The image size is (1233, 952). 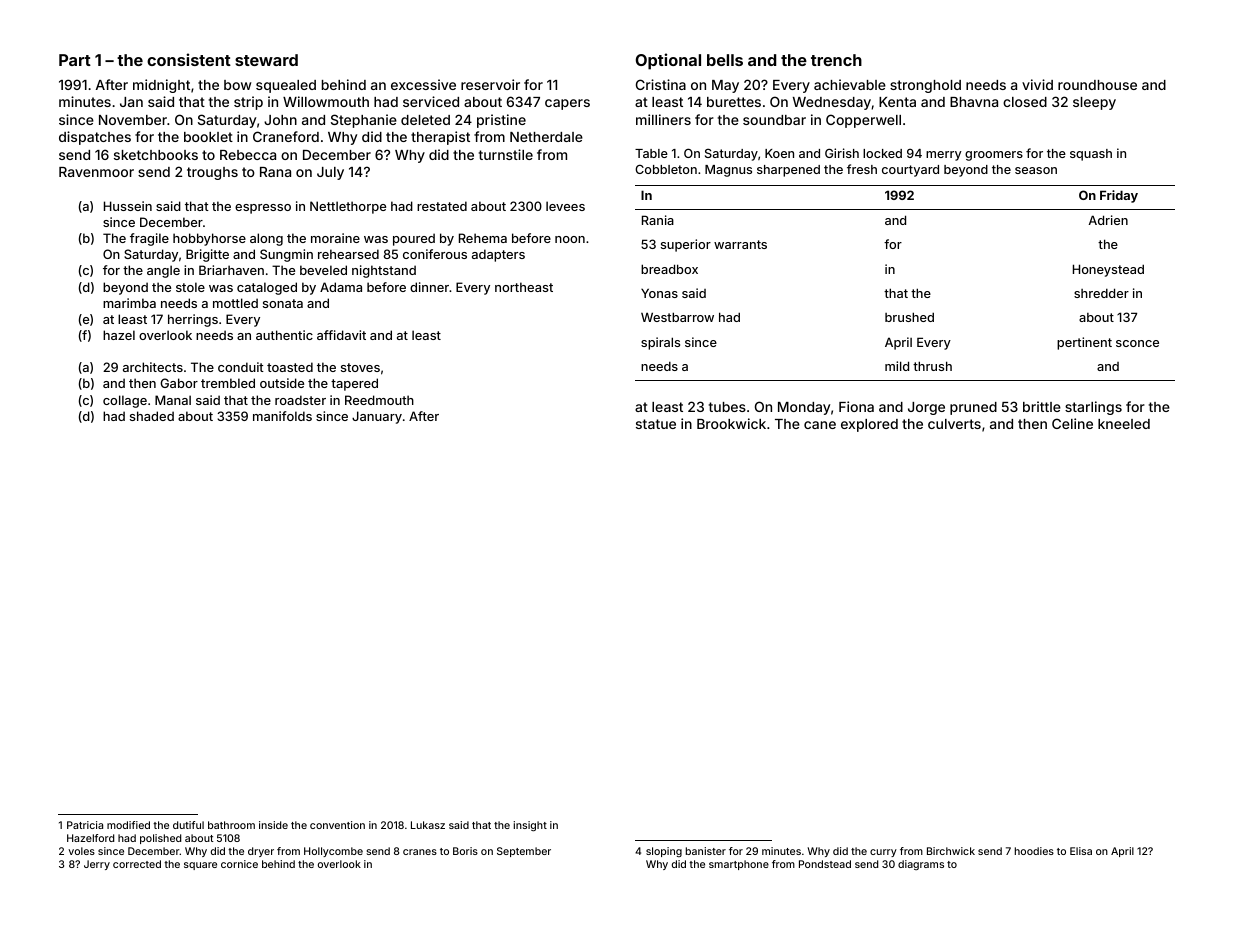 I want to click on insight, so click(x=530, y=826).
